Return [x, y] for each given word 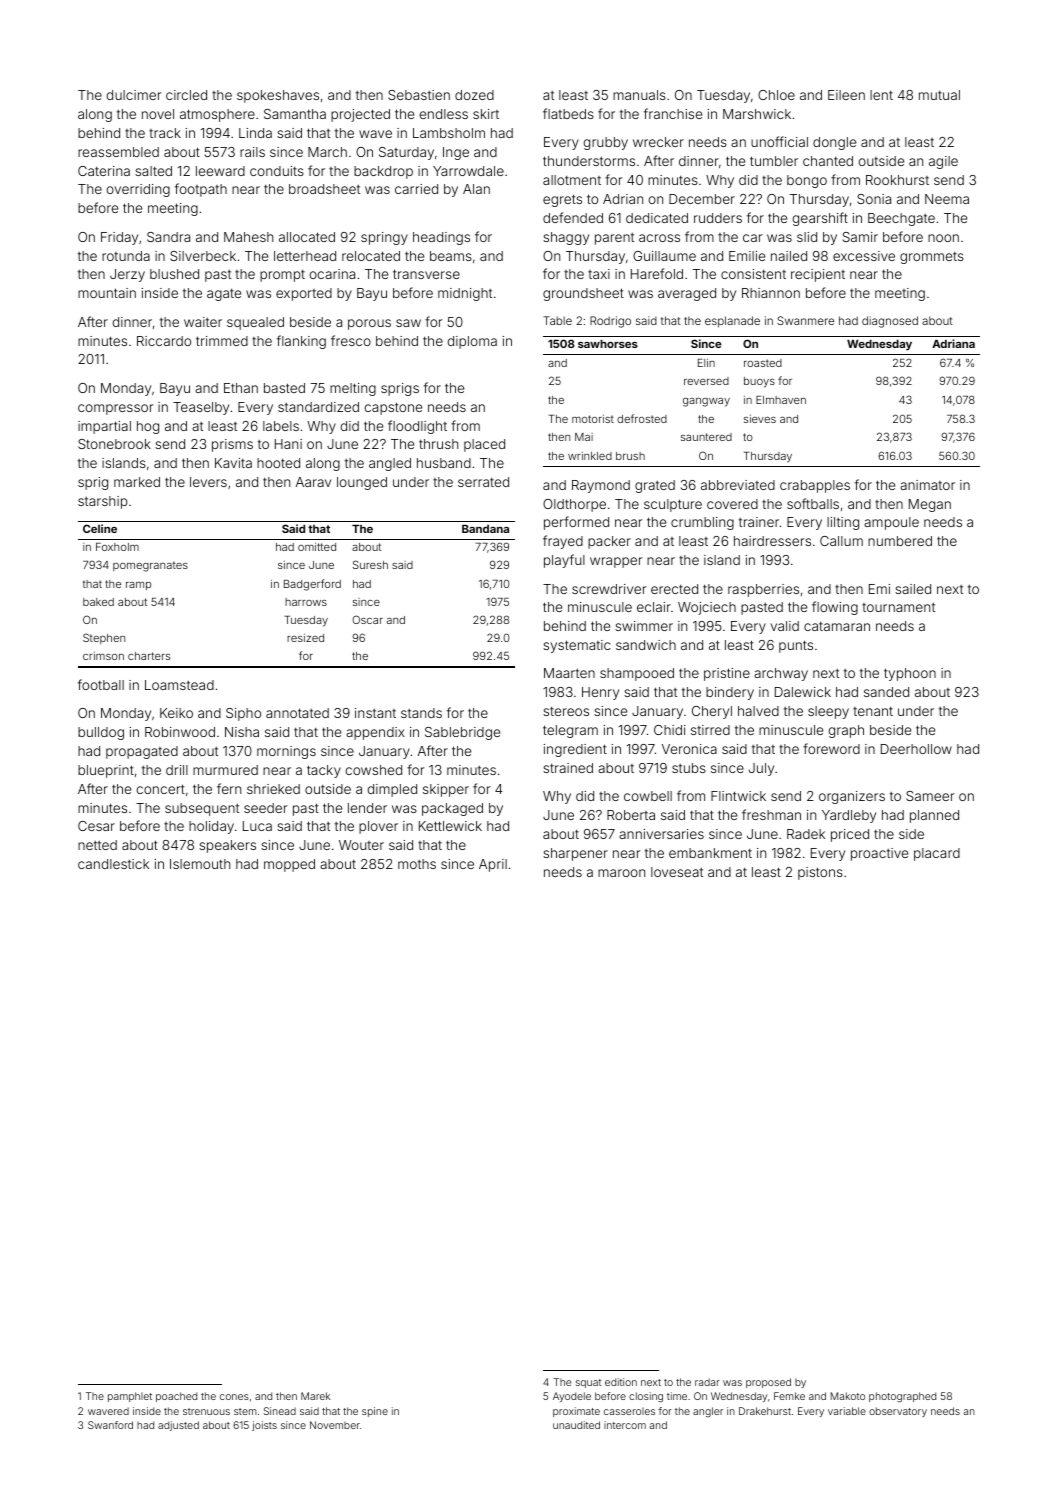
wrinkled [590, 456]
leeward [220, 171]
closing [646, 1397]
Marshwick [757, 114]
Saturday [406, 153]
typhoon [910, 674]
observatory [898, 1412]
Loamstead [179, 685]
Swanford [110, 1425]
